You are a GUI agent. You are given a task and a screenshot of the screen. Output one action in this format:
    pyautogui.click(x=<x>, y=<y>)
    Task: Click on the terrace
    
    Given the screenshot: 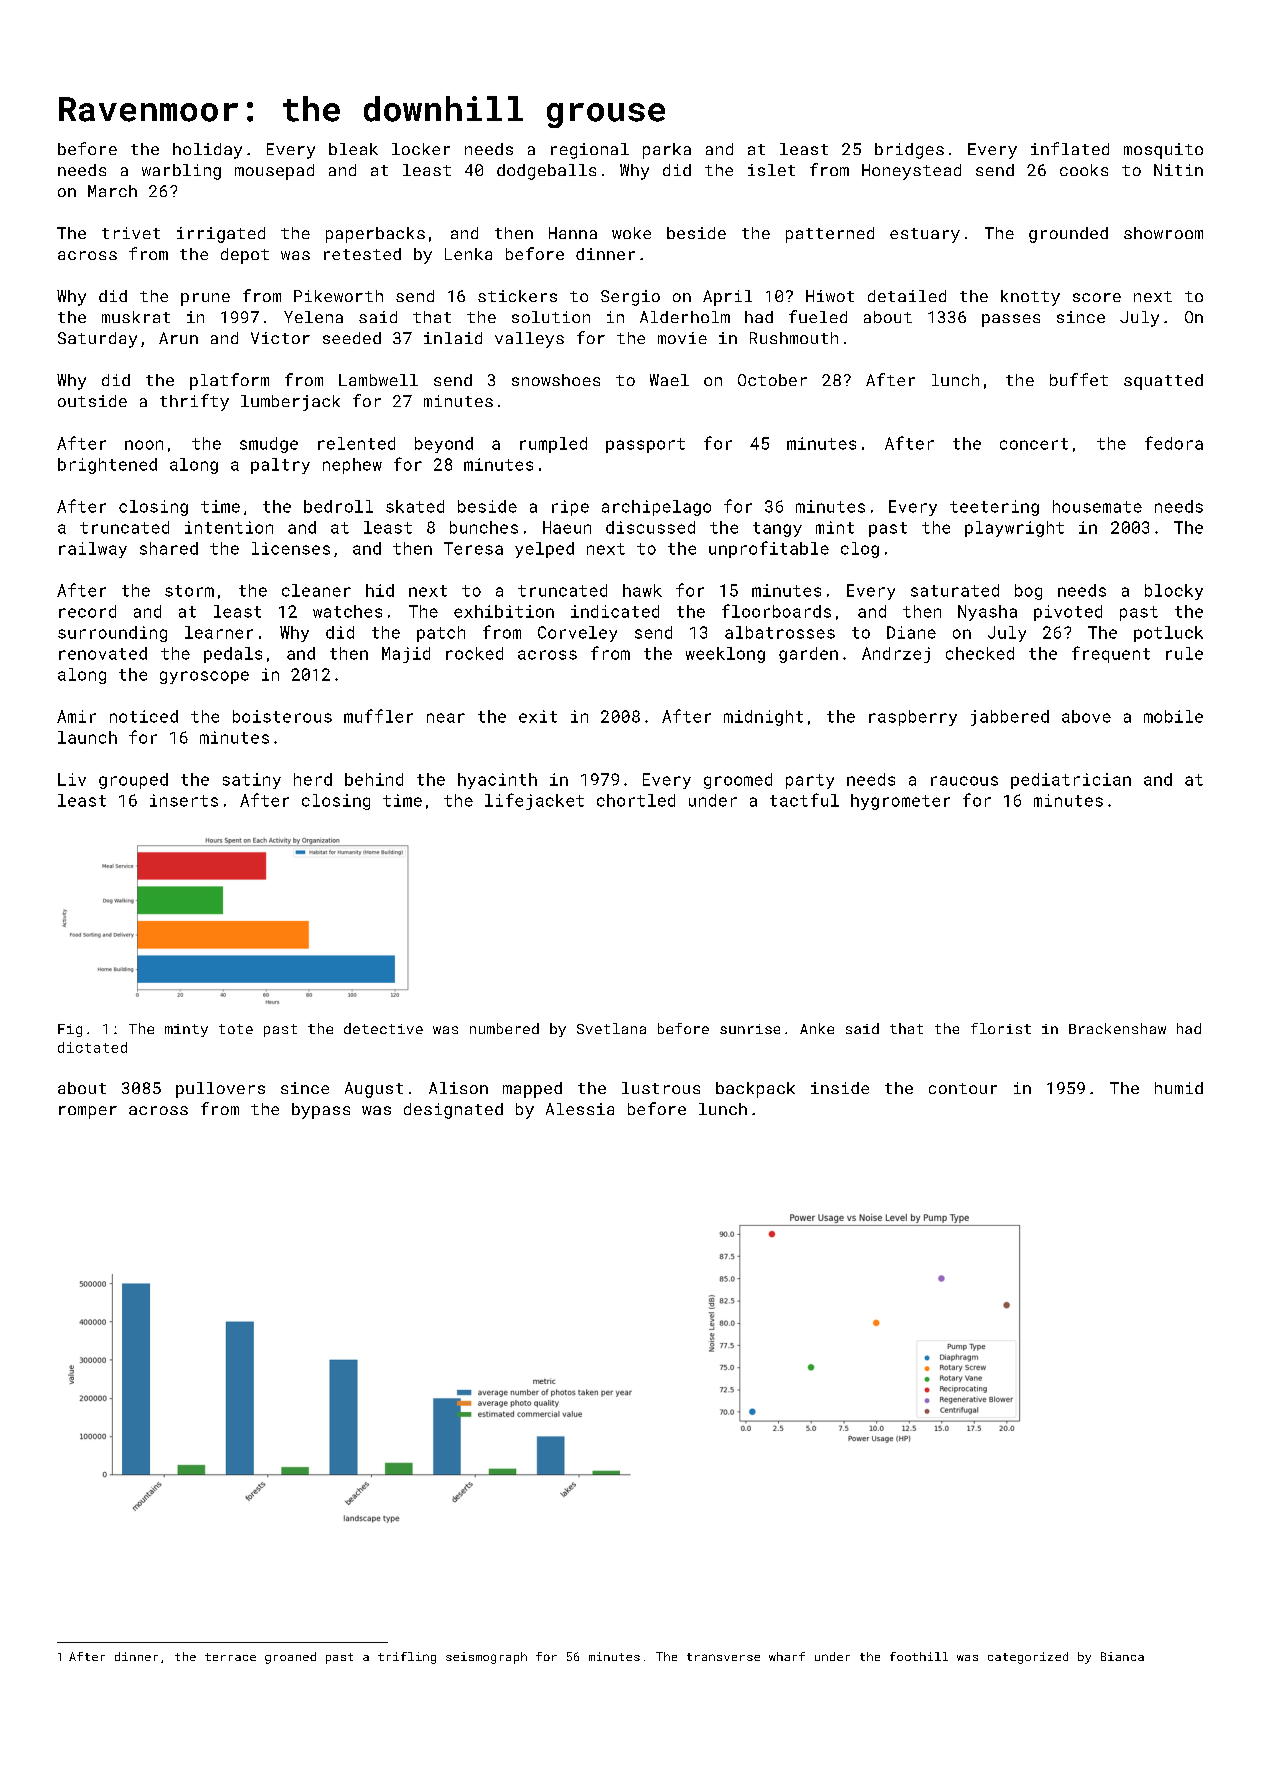 What is the action you would take?
    pyautogui.click(x=230, y=1657)
